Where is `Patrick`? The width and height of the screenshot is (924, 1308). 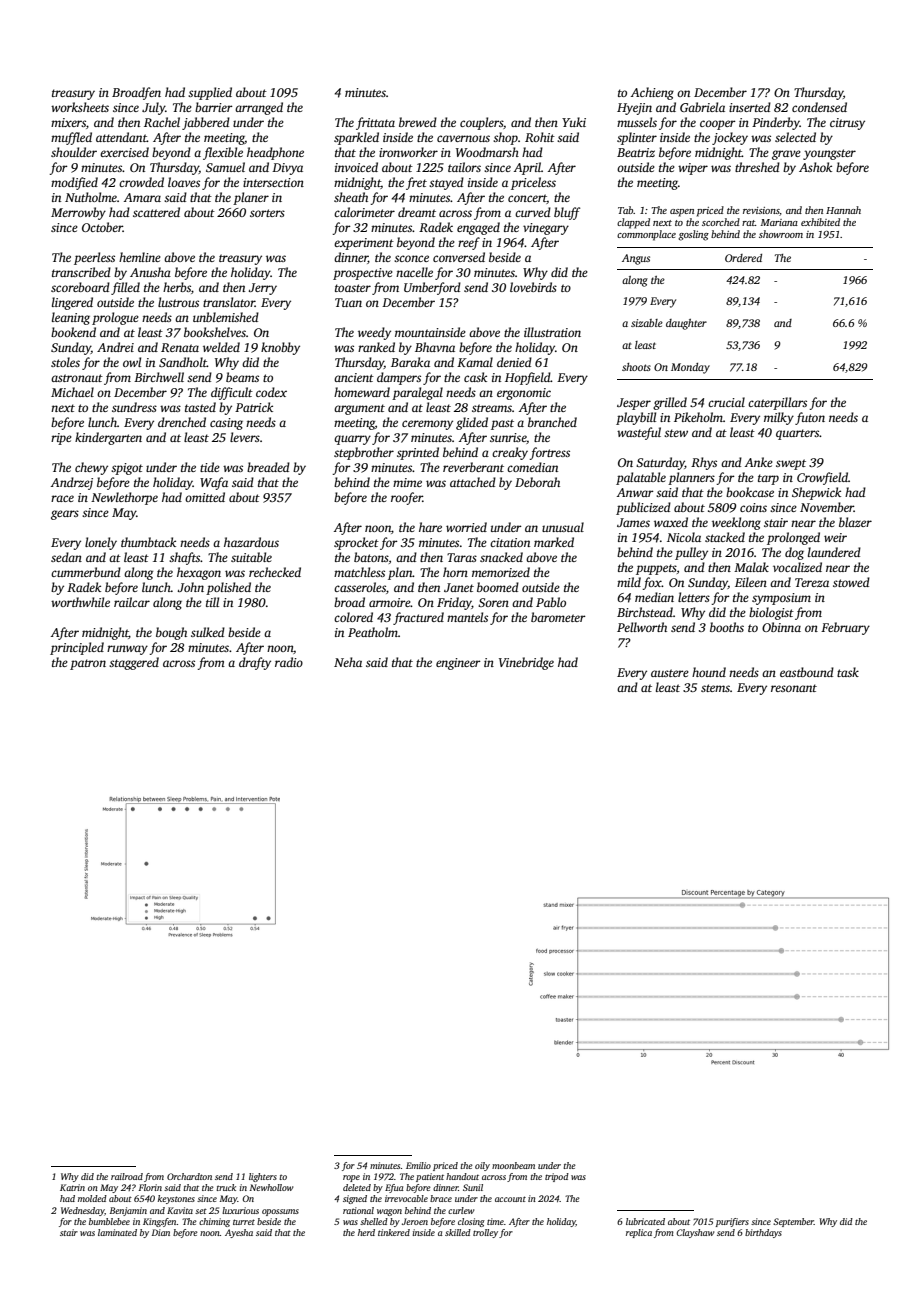
Patrick is located at coordinates (254, 407).
